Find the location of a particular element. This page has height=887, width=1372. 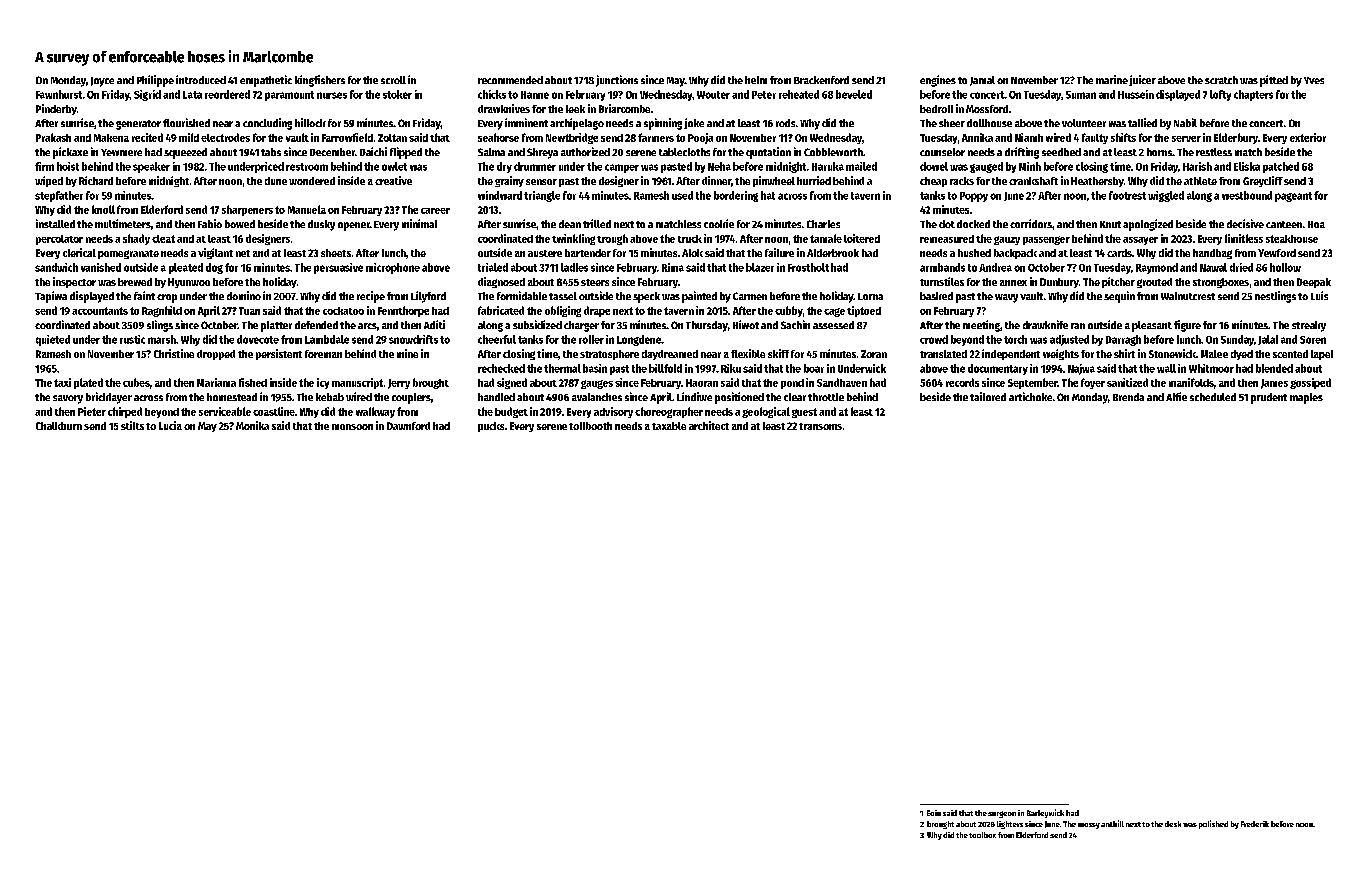

bordering is located at coordinates (736, 196).
